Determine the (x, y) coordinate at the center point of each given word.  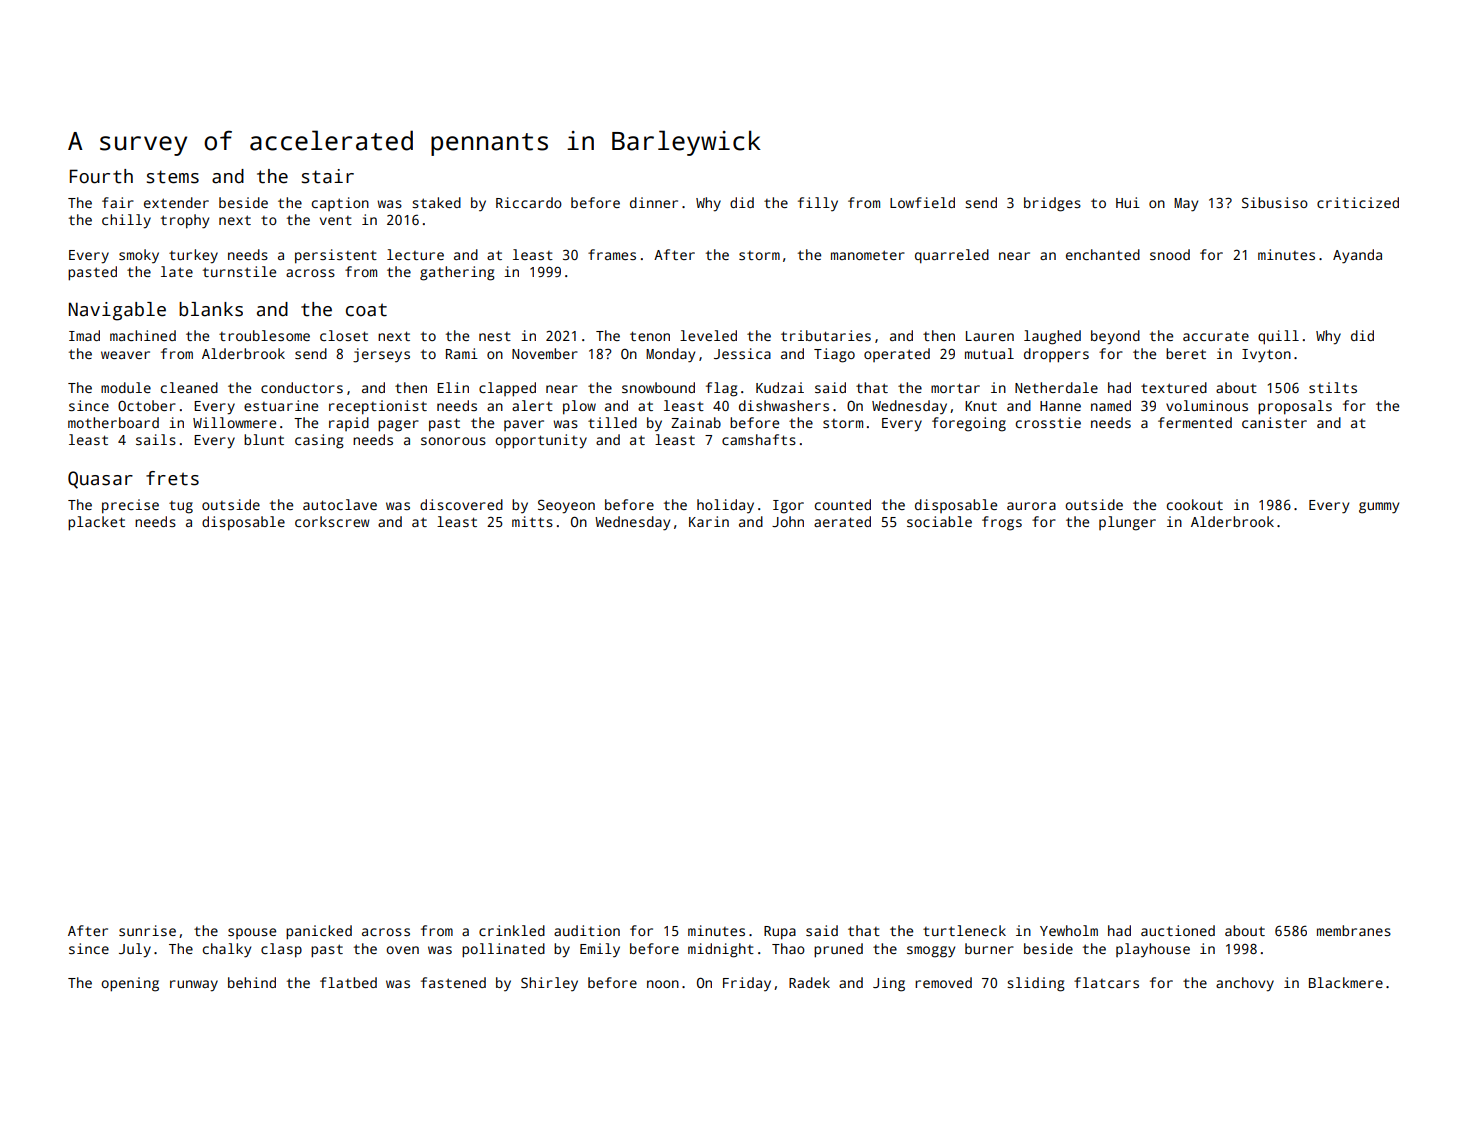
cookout (1195, 504)
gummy (1379, 508)
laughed (1052, 337)
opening (130, 984)
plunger (1127, 523)
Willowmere (234, 422)
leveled (708, 335)
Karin (709, 521)
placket (96, 523)
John (788, 521)
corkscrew (332, 521)
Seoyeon (566, 506)
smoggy (931, 952)
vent (336, 220)
